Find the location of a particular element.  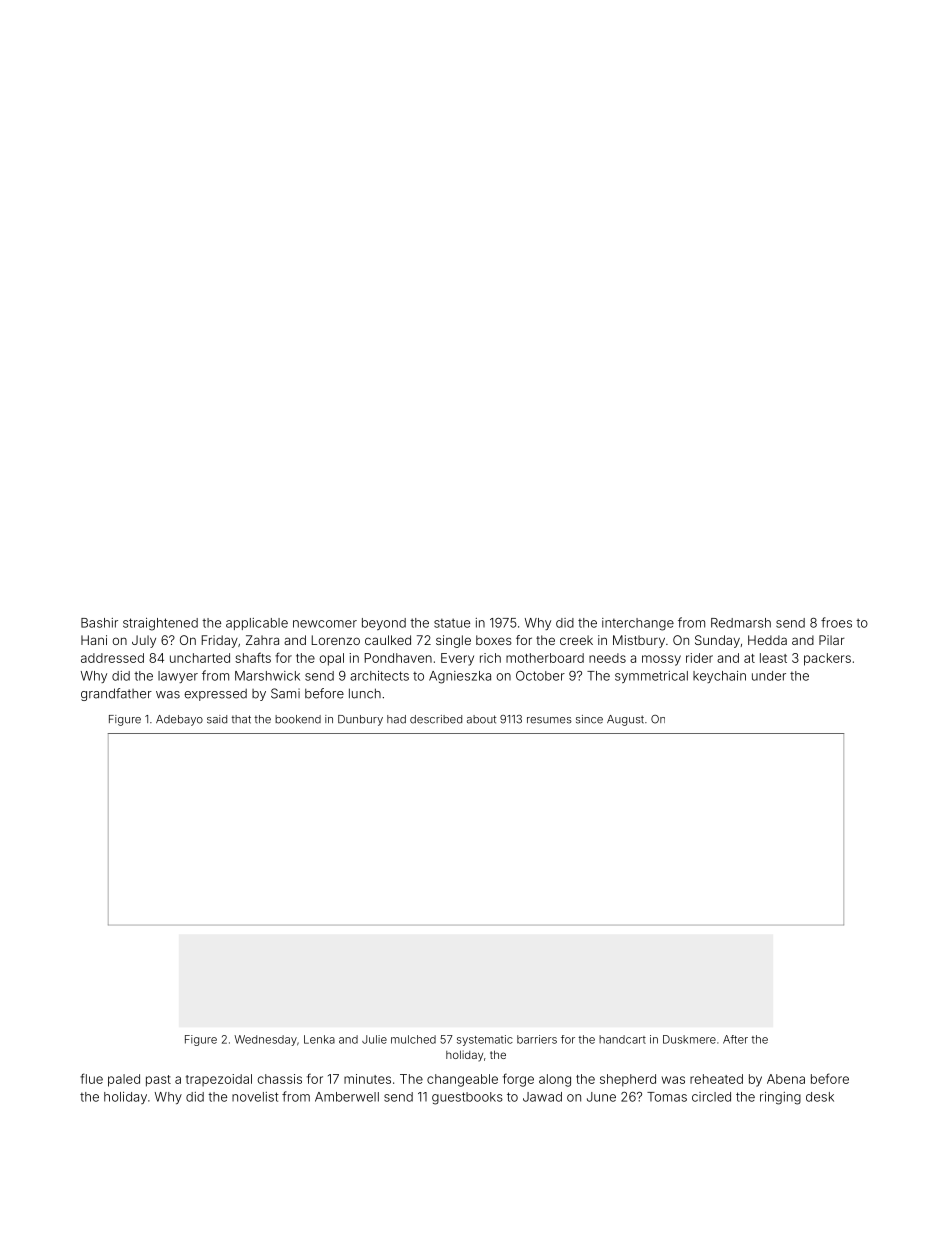

froes is located at coordinates (836, 622).
